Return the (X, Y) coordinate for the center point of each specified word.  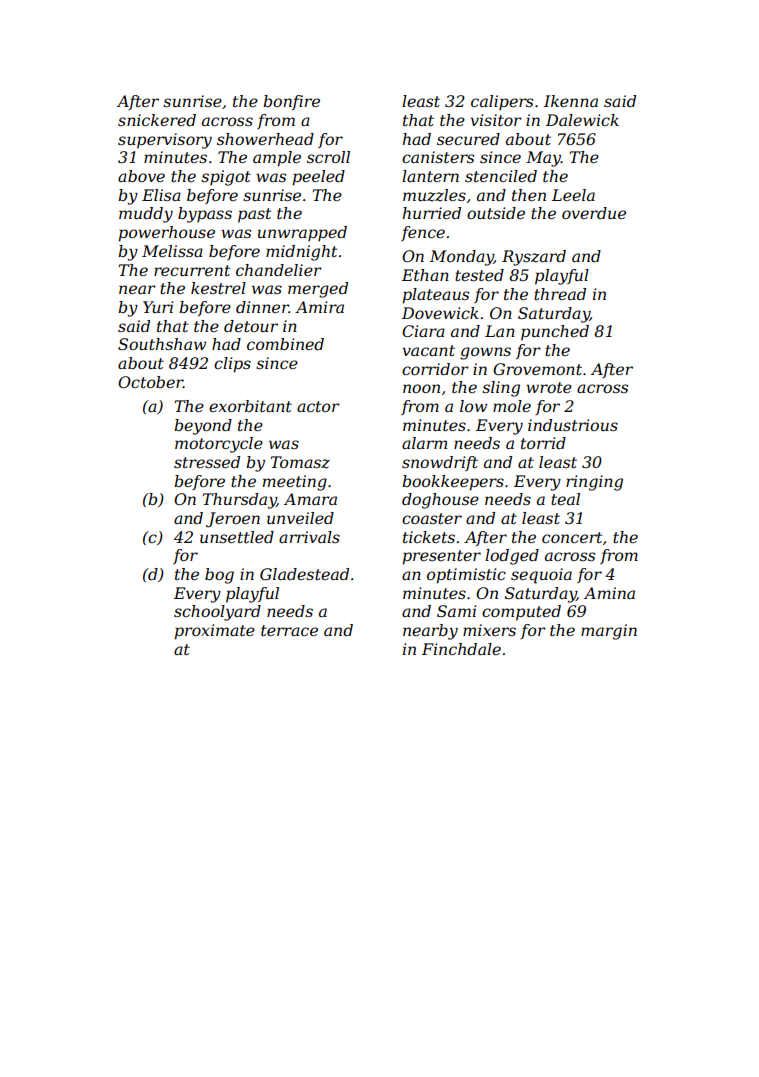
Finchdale (461, 649)
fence (423, 233)
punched (555, 333)
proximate (215, 632)
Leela (573, 195)
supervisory (165, 141)
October (150, 382)
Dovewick (440, 313)
